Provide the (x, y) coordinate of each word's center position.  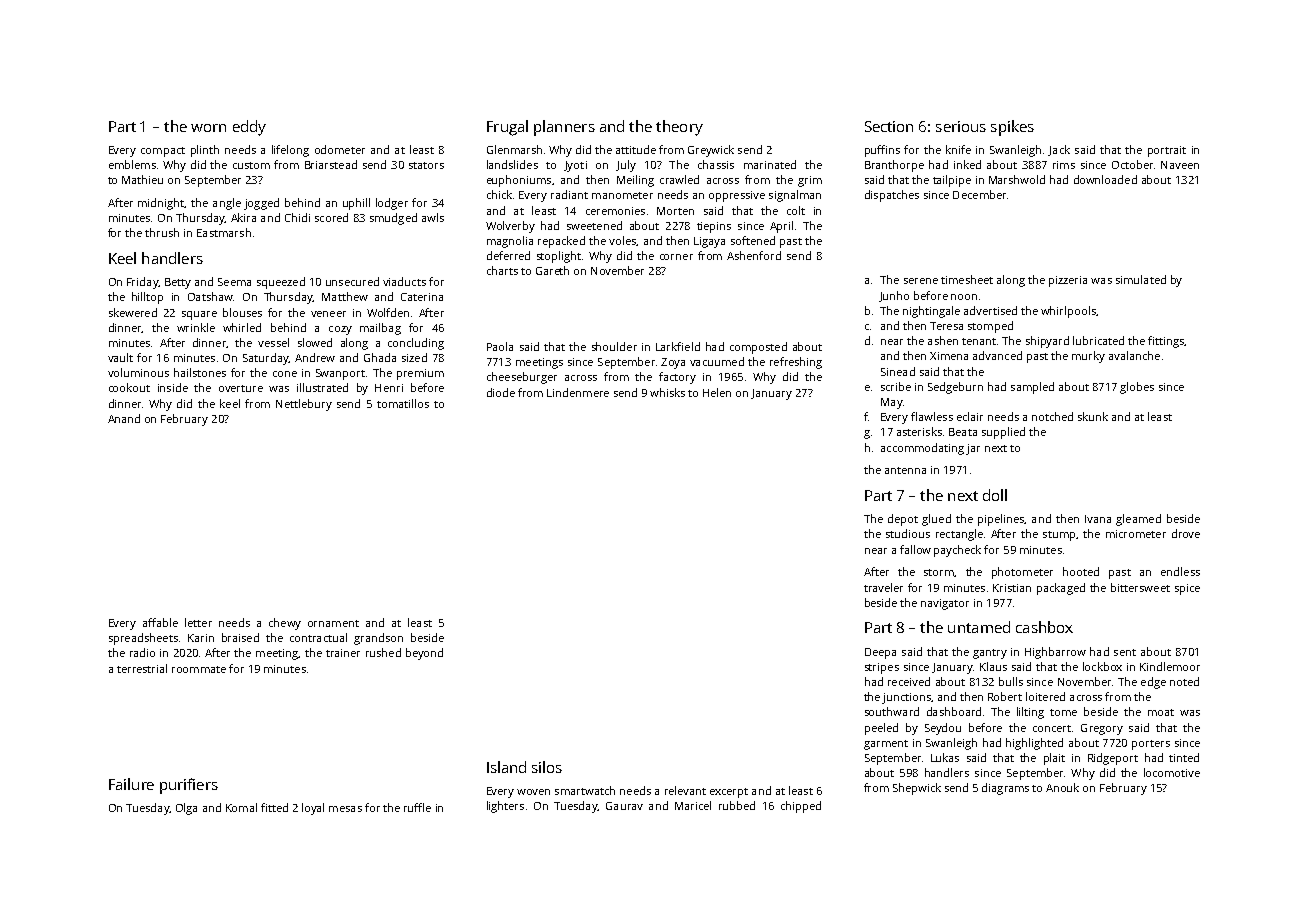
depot (903, 520)
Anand (124, 418)
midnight (161, 204)
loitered (1045, 696)
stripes (882, 668)
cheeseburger (522, 378)
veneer (328, 314)
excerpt (729, 793)
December (979, 194)
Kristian (1012, 588)
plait (1054, 759)
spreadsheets (143, 639)
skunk (1093, 416)
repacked (561, 242)
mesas (345, 809)
